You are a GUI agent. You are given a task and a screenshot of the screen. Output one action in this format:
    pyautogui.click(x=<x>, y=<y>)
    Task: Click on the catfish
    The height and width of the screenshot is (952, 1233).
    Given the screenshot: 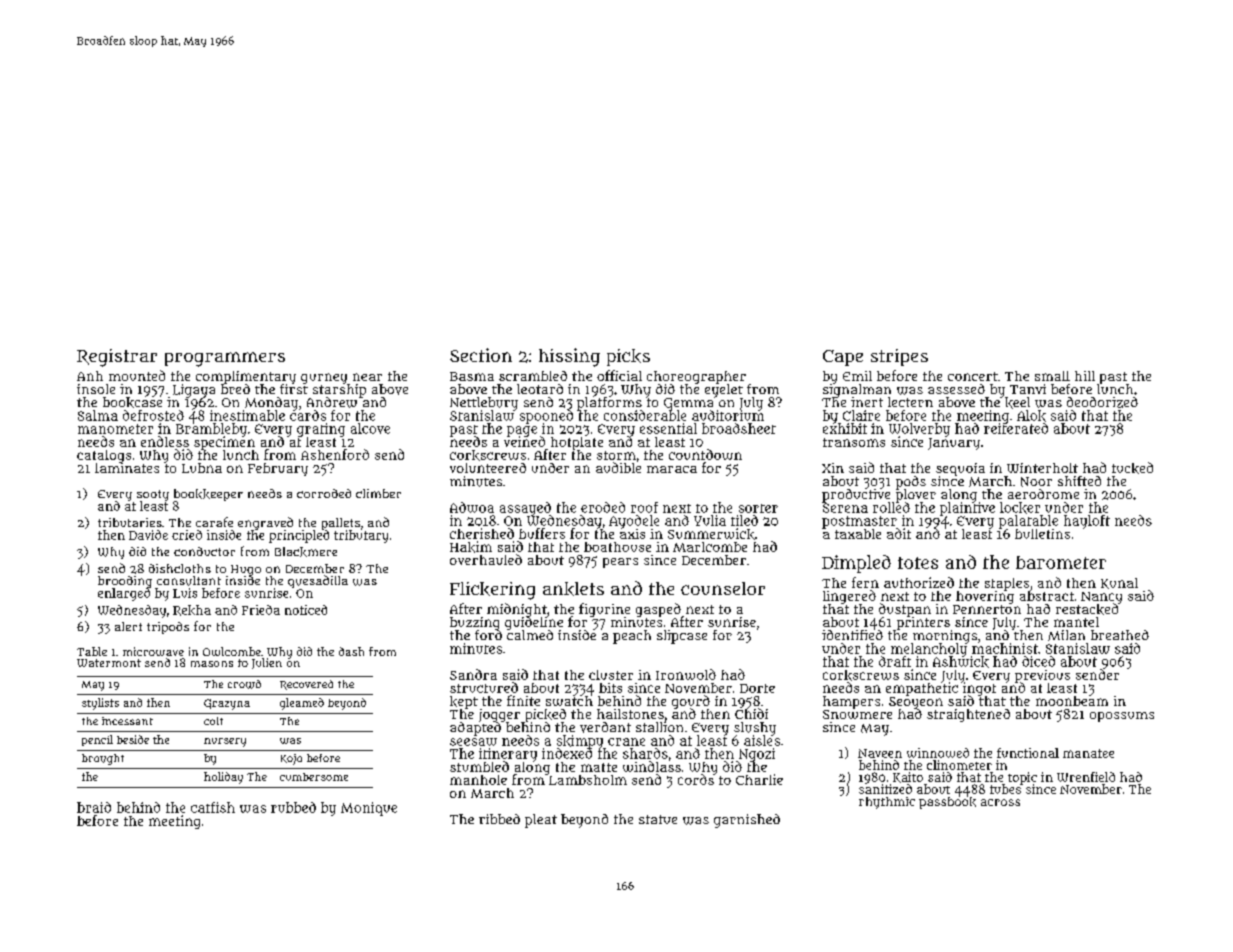 What is the action you would take?
    pyautogui.click(x=213, y=807)
